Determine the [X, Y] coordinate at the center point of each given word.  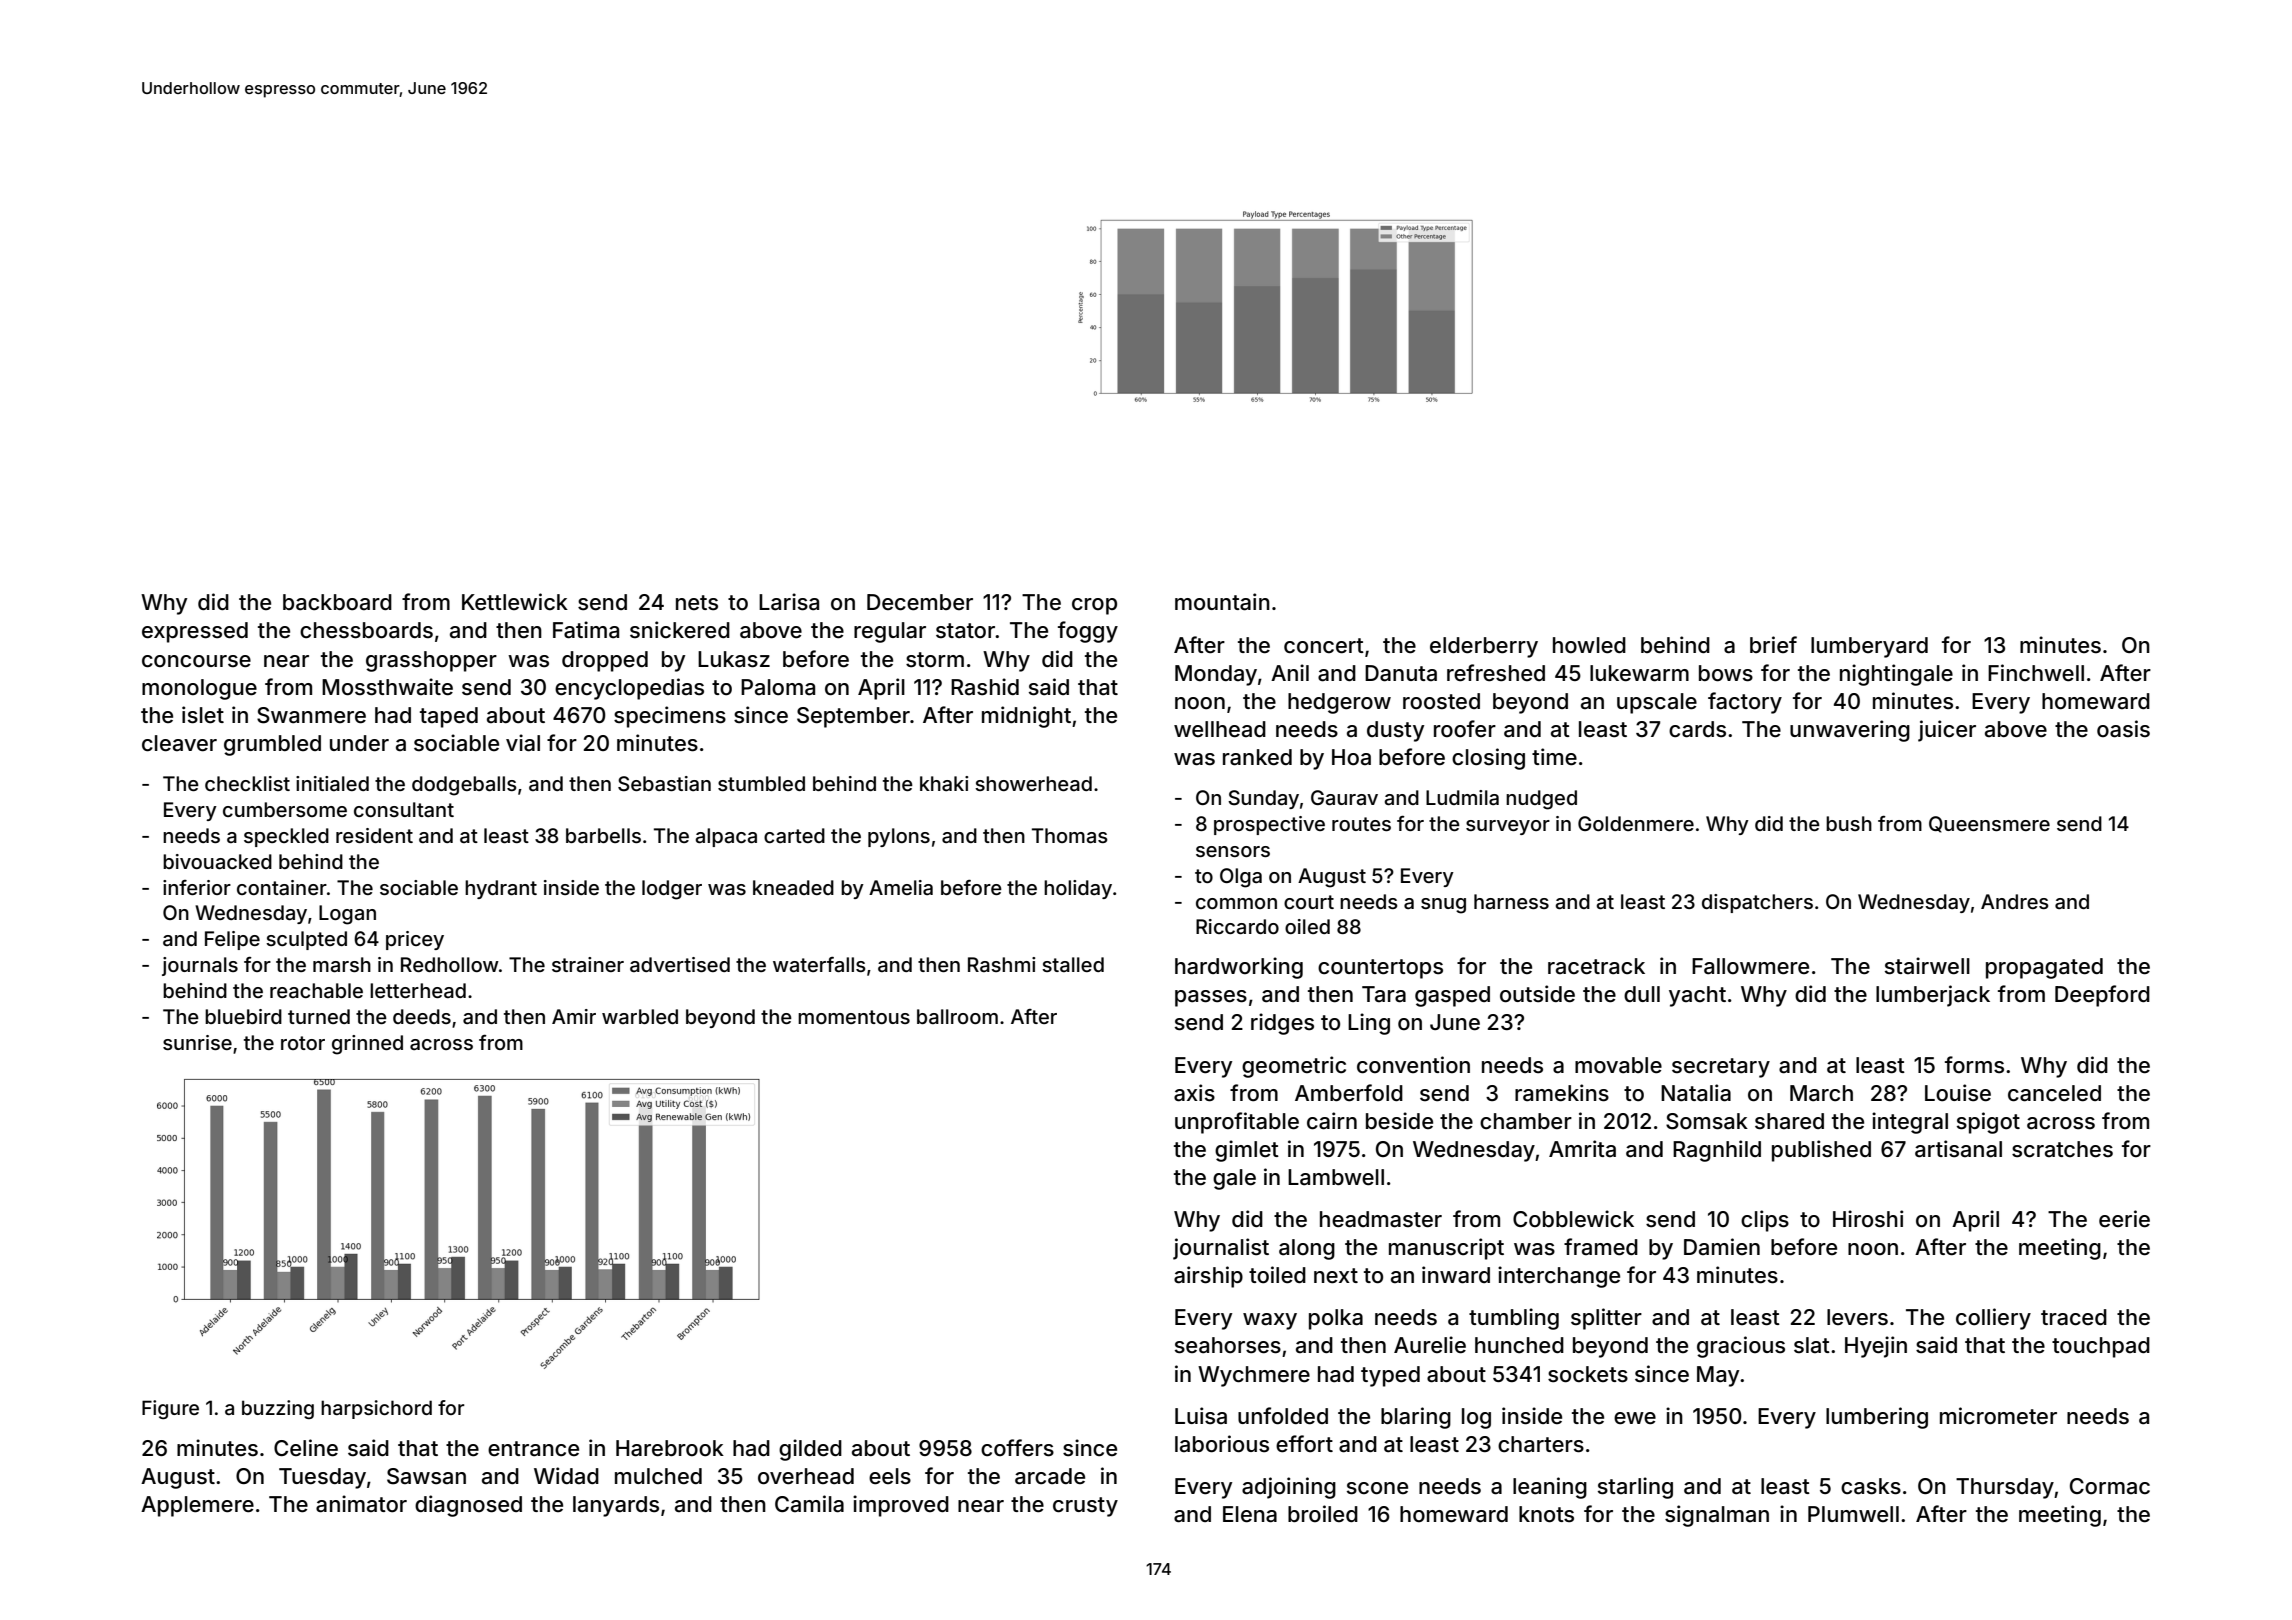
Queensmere [1989, 824]
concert [1324, 646]
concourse [196, 661]
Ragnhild [1717, 1151]
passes [1211, 998]
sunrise [197, 1042]
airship [1208, 1277]
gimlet [1247, 1151]
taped [449, 717]
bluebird [243, 1016]
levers [1857, 1317]
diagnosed [468, 1506]
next [1336, 1276]
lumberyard [1869, 647]
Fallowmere [1750, 966]
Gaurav [1344, 798]
